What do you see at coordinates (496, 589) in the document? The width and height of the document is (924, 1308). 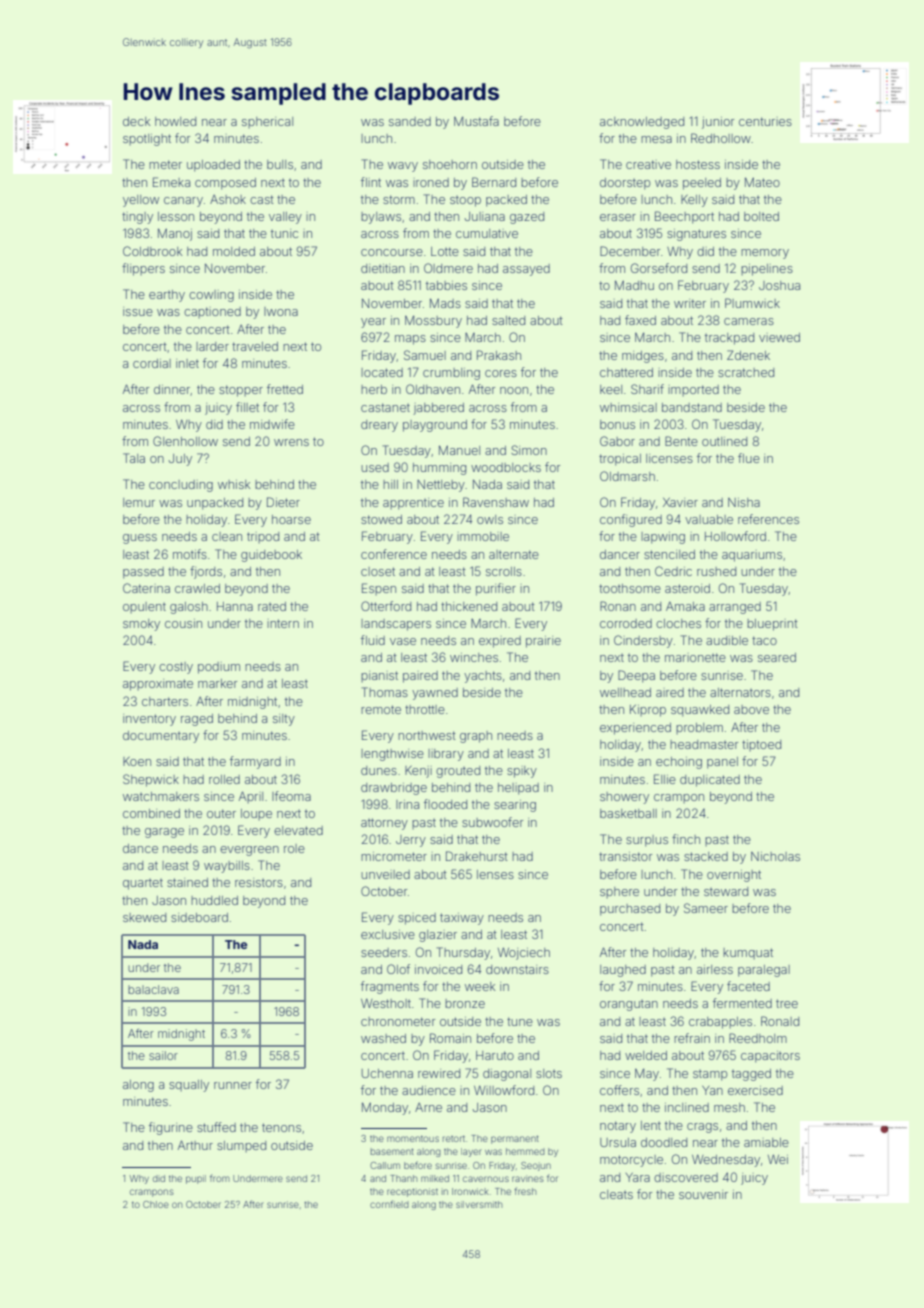 I see `purifier` at bounding box center [496, 589].
